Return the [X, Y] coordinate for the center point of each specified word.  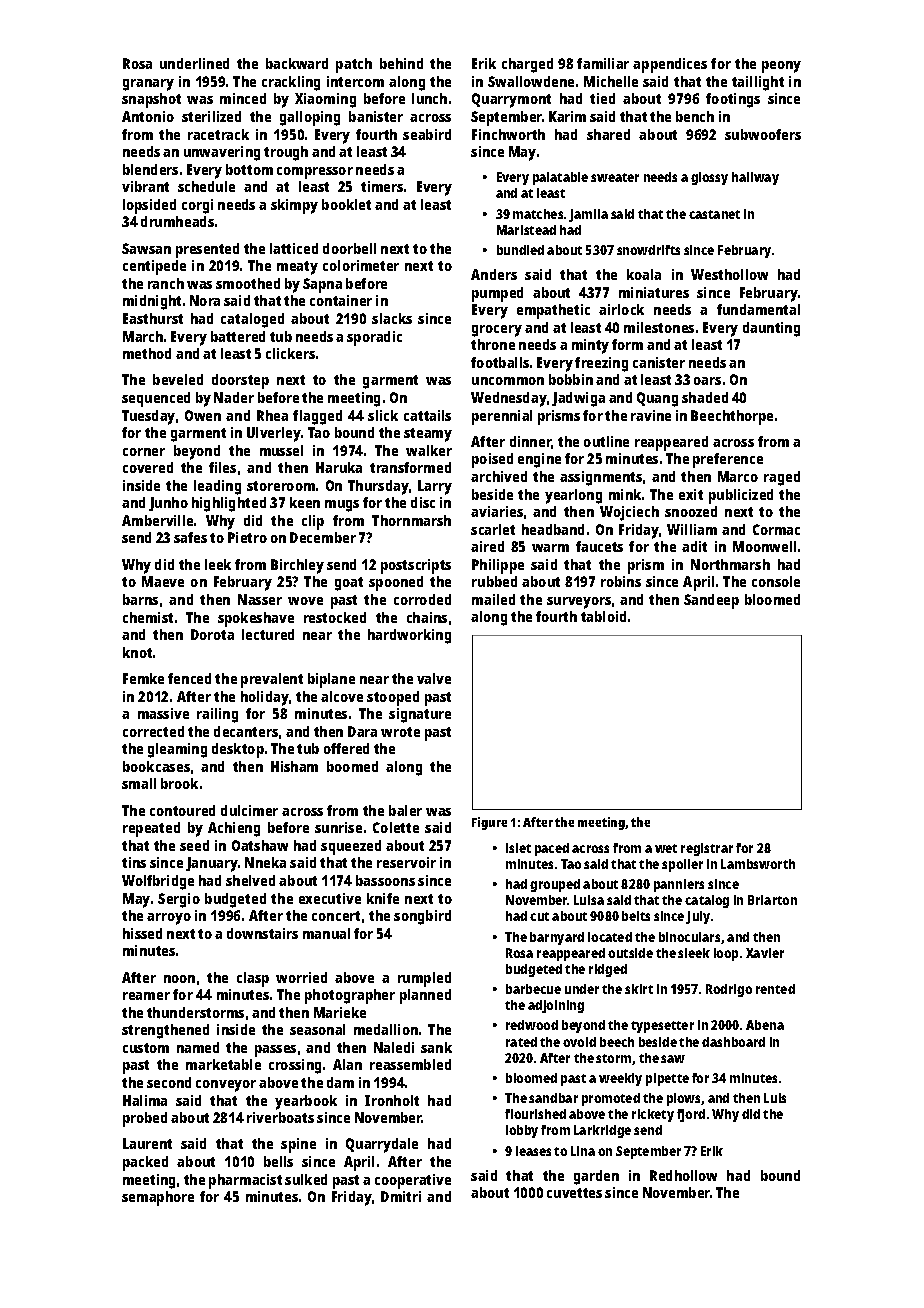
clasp [253, 979]
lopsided [149, 206]
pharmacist [245, 1181]
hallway [755, 178]
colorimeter [361, 265]
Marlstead [526, 230]
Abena [765, 1025]
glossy [709, 178]
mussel [281, 450]
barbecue [533, 989]
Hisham [294, 766]
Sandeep [711, 601]
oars [707, 381]
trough [286, 153]
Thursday [378, 487]
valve [434, 678]
